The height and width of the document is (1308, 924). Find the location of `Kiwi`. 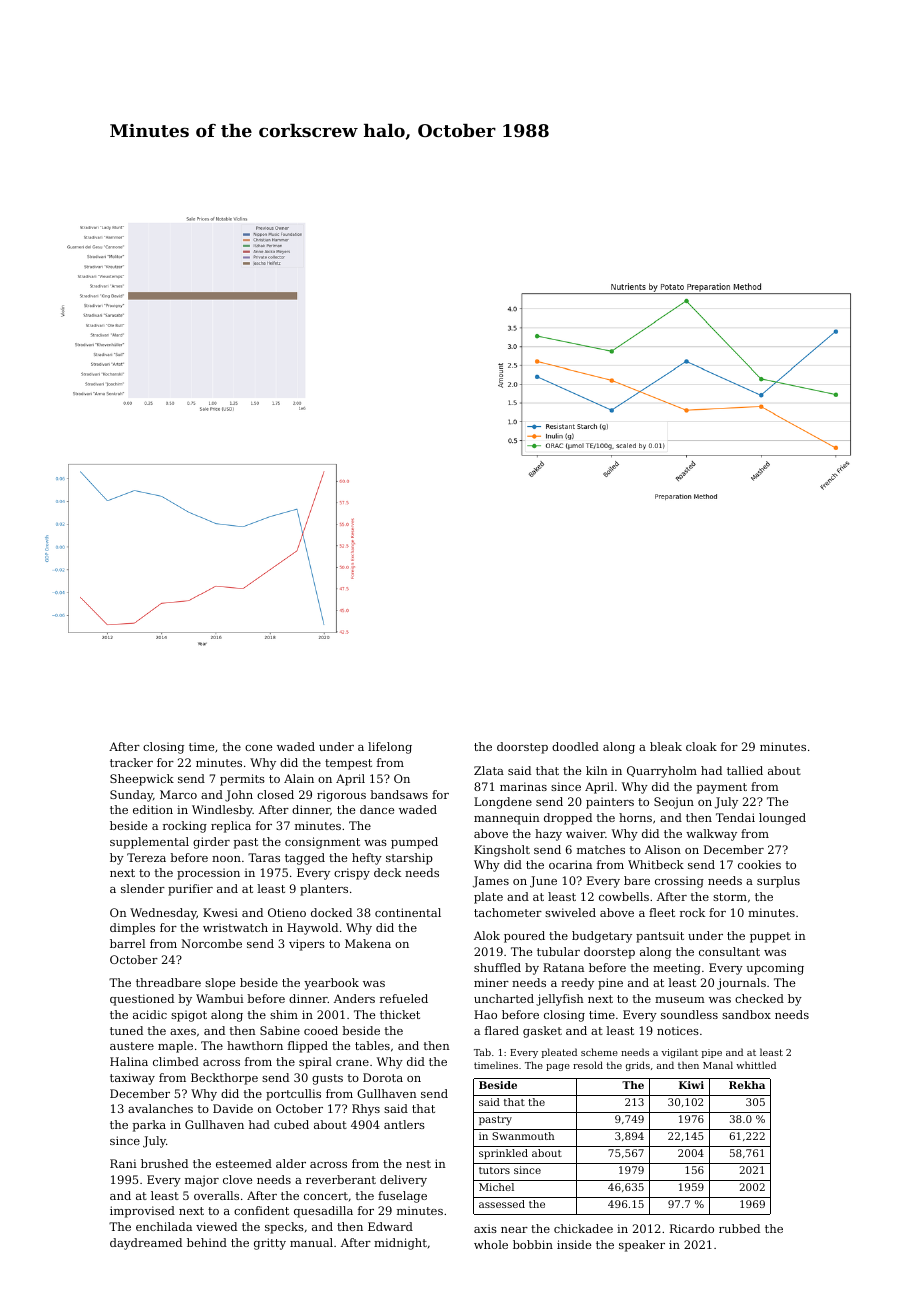

Kiwi is located at coordinates (691, 1085).
